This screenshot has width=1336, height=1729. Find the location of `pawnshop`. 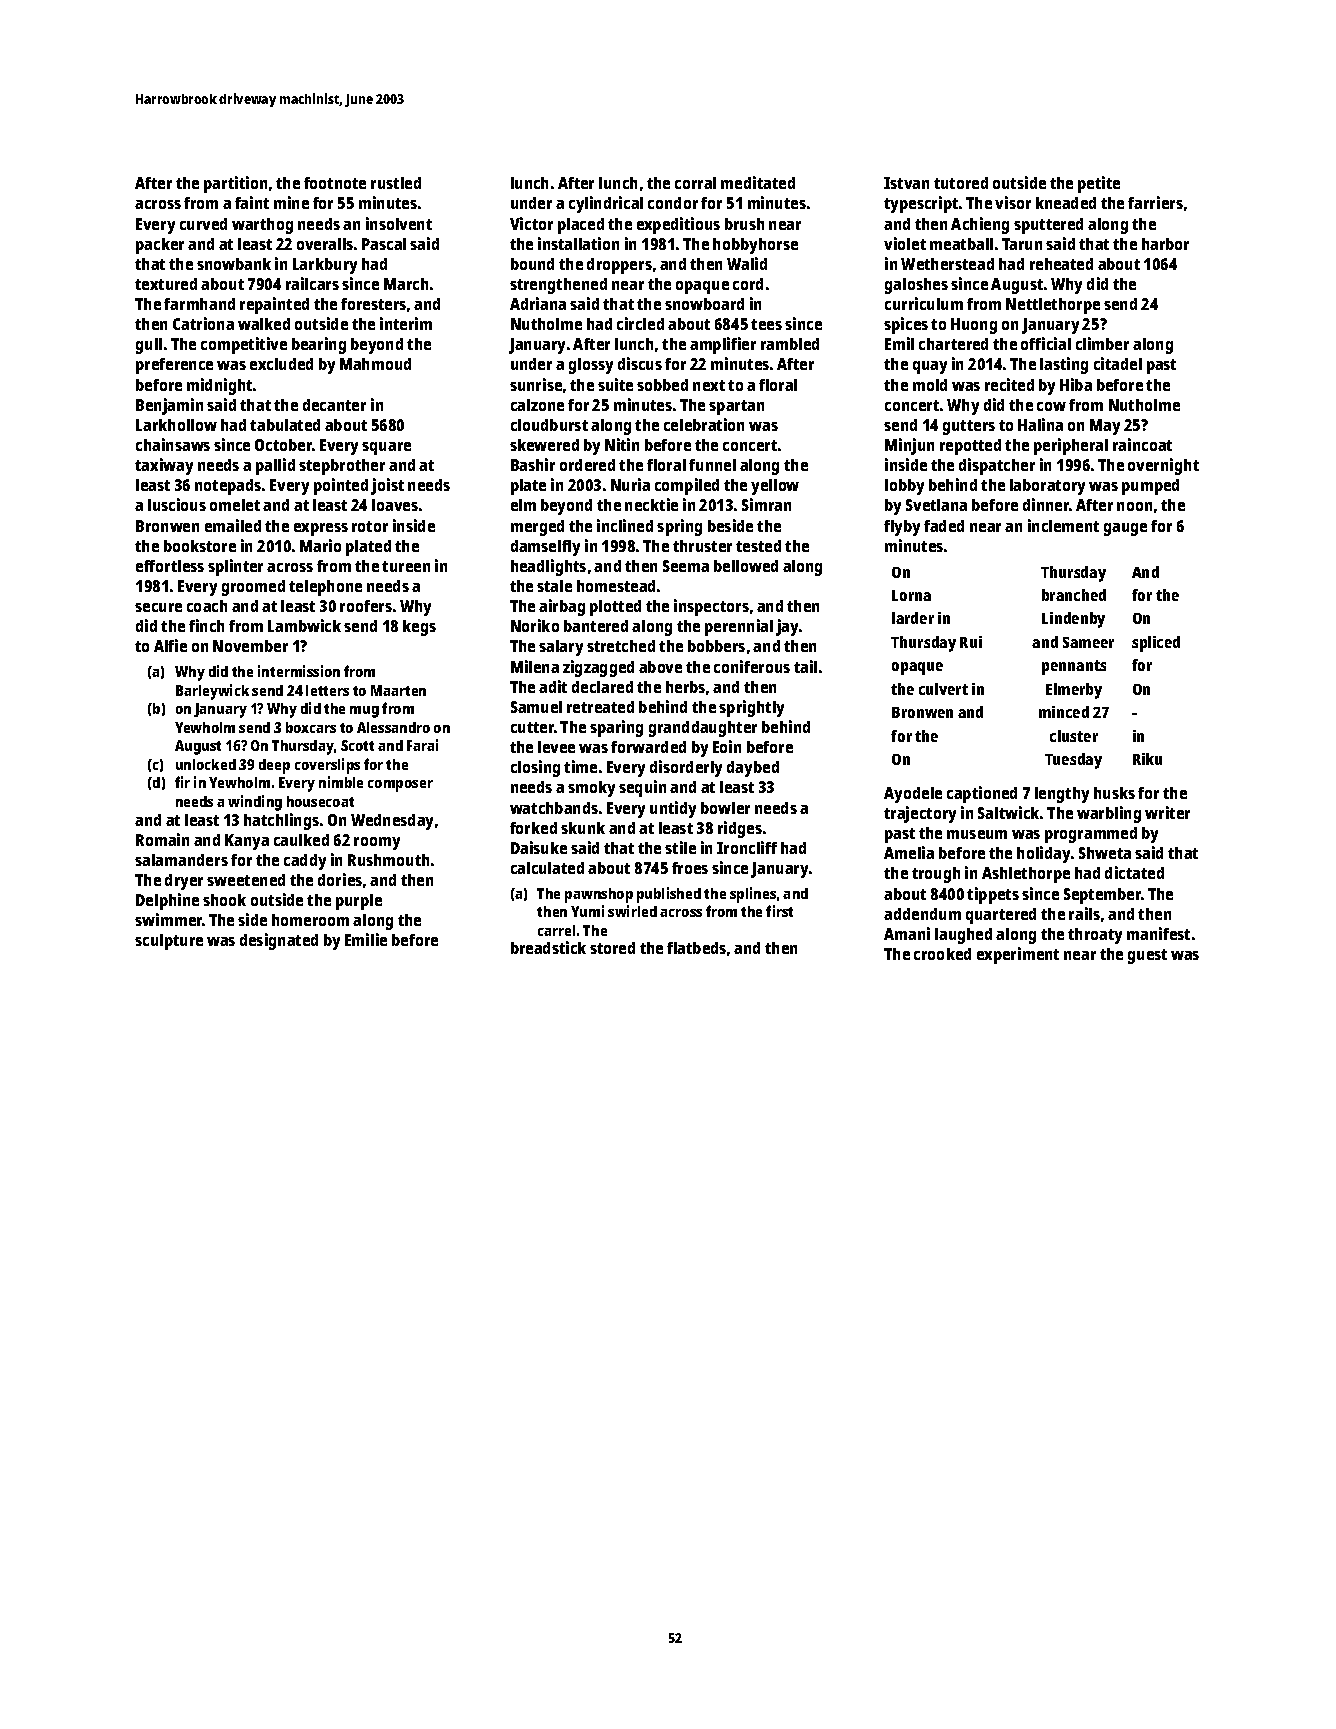

pawnshop is located at coordinates (599, 895).
